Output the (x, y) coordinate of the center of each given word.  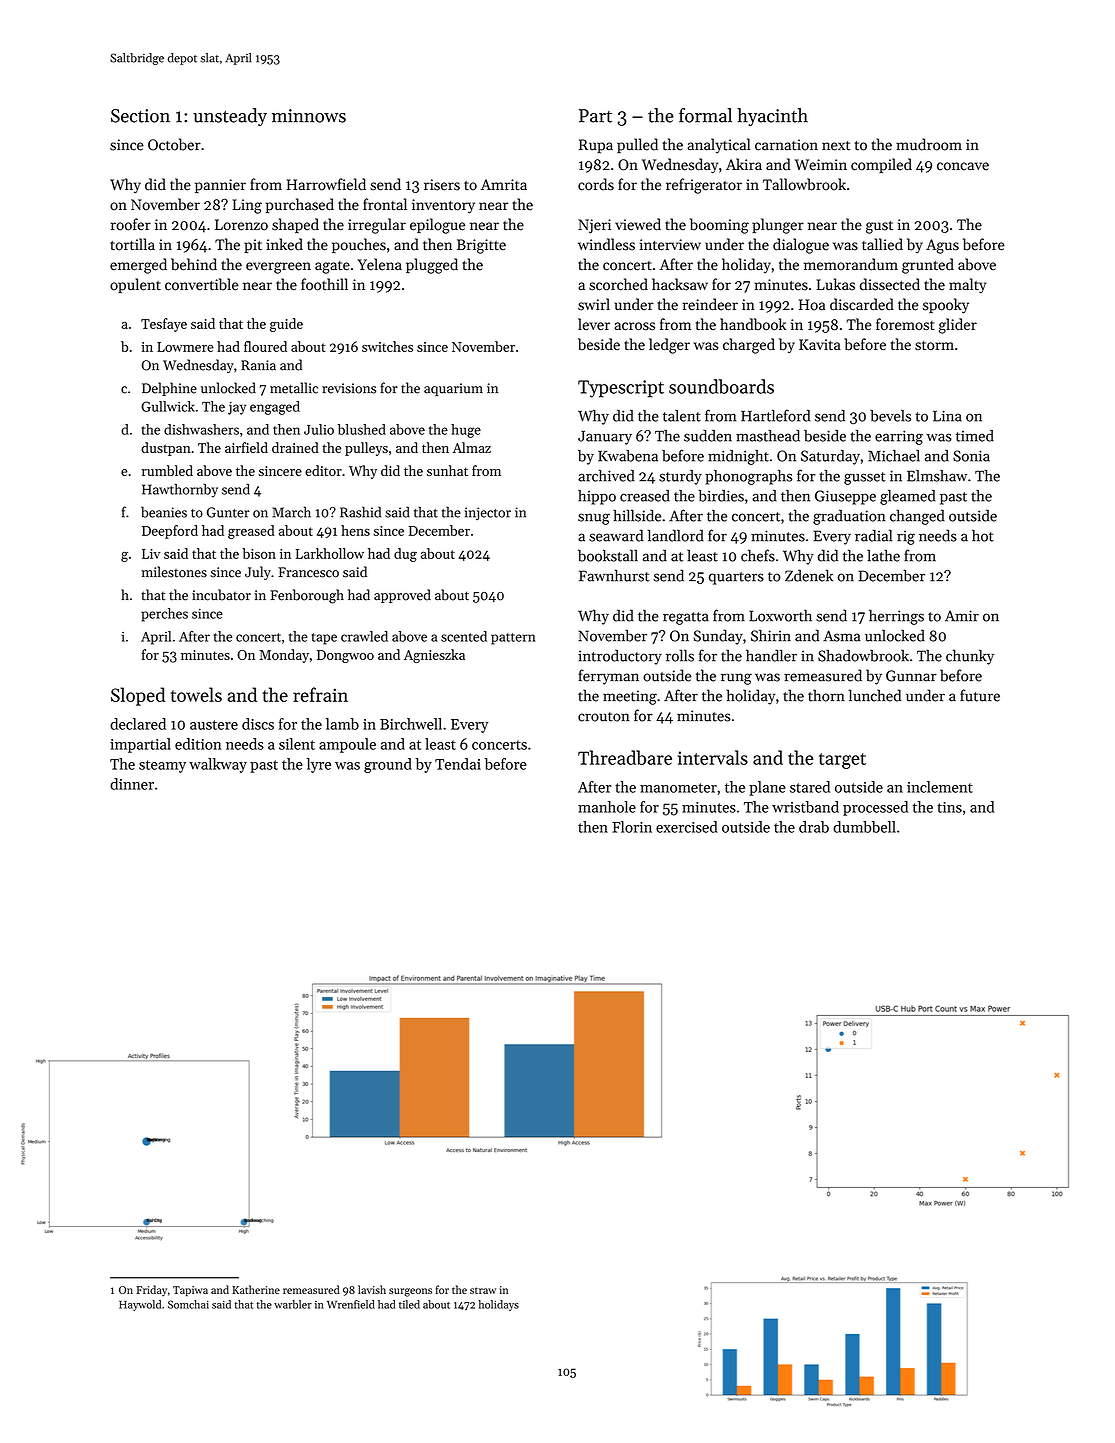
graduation (849, 517)
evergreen (278, 268)
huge (466, 431)
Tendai (458, 764)
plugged (432, 266)
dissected (890, 284)
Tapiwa (190, 1291)
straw (483, 1290)
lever (594, 324)
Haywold (140, 1305)
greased (251, 532)
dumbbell (864, 827)
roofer (131, 224)
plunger (778, 226)
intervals (713, 757)
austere (214, 725)
